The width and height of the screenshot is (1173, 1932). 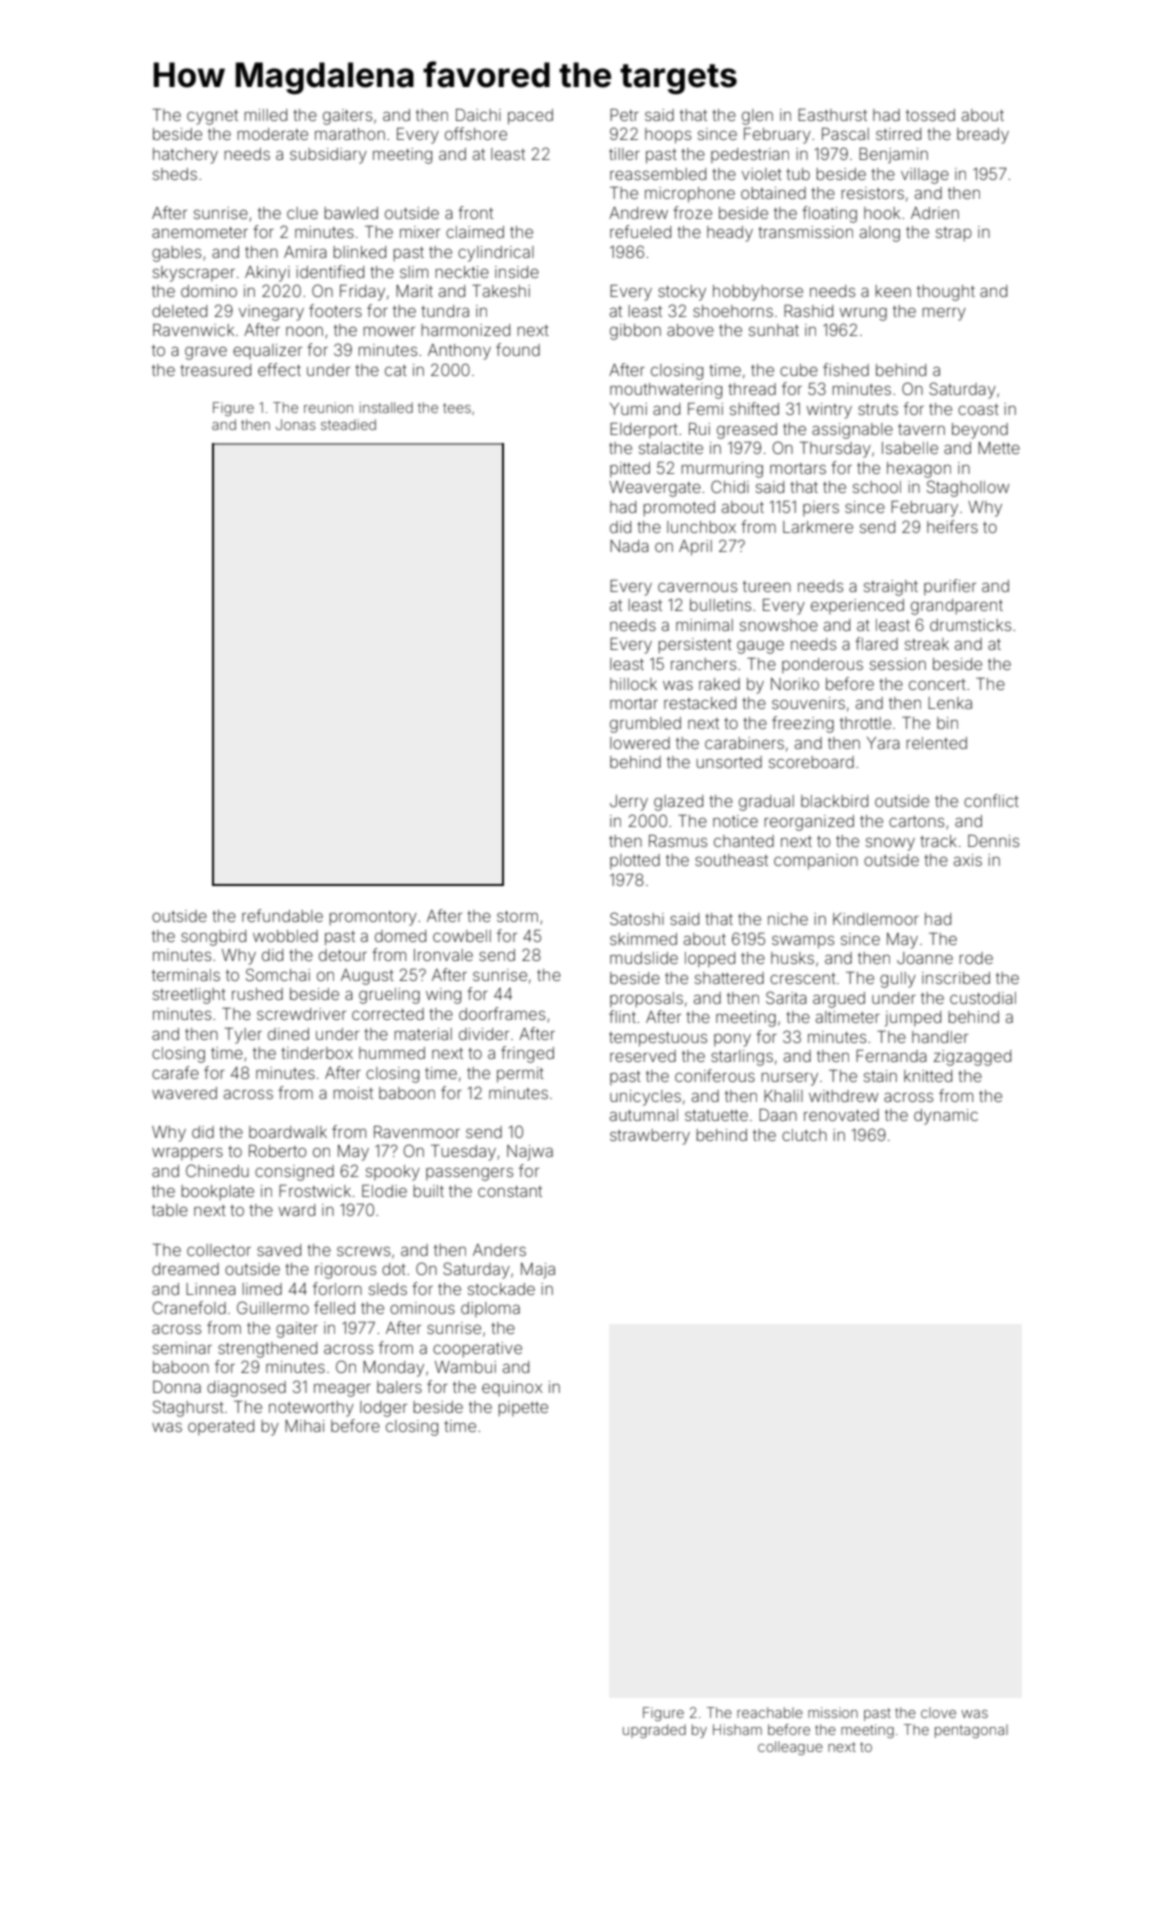 I want to click on Easthurst, so click(x=832, y=115).
